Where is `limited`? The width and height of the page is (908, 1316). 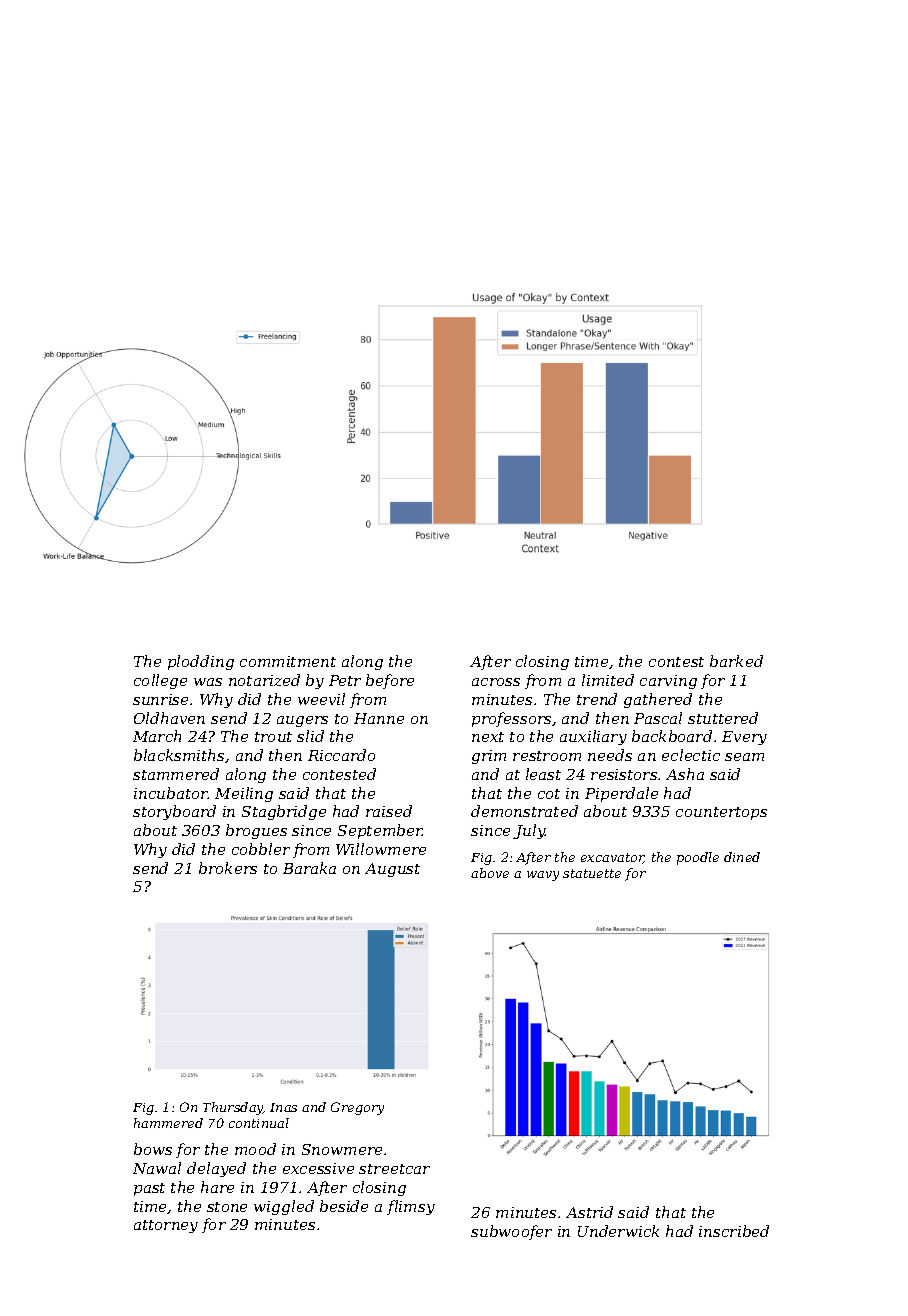 limited is located at coordinates (608, 680).
